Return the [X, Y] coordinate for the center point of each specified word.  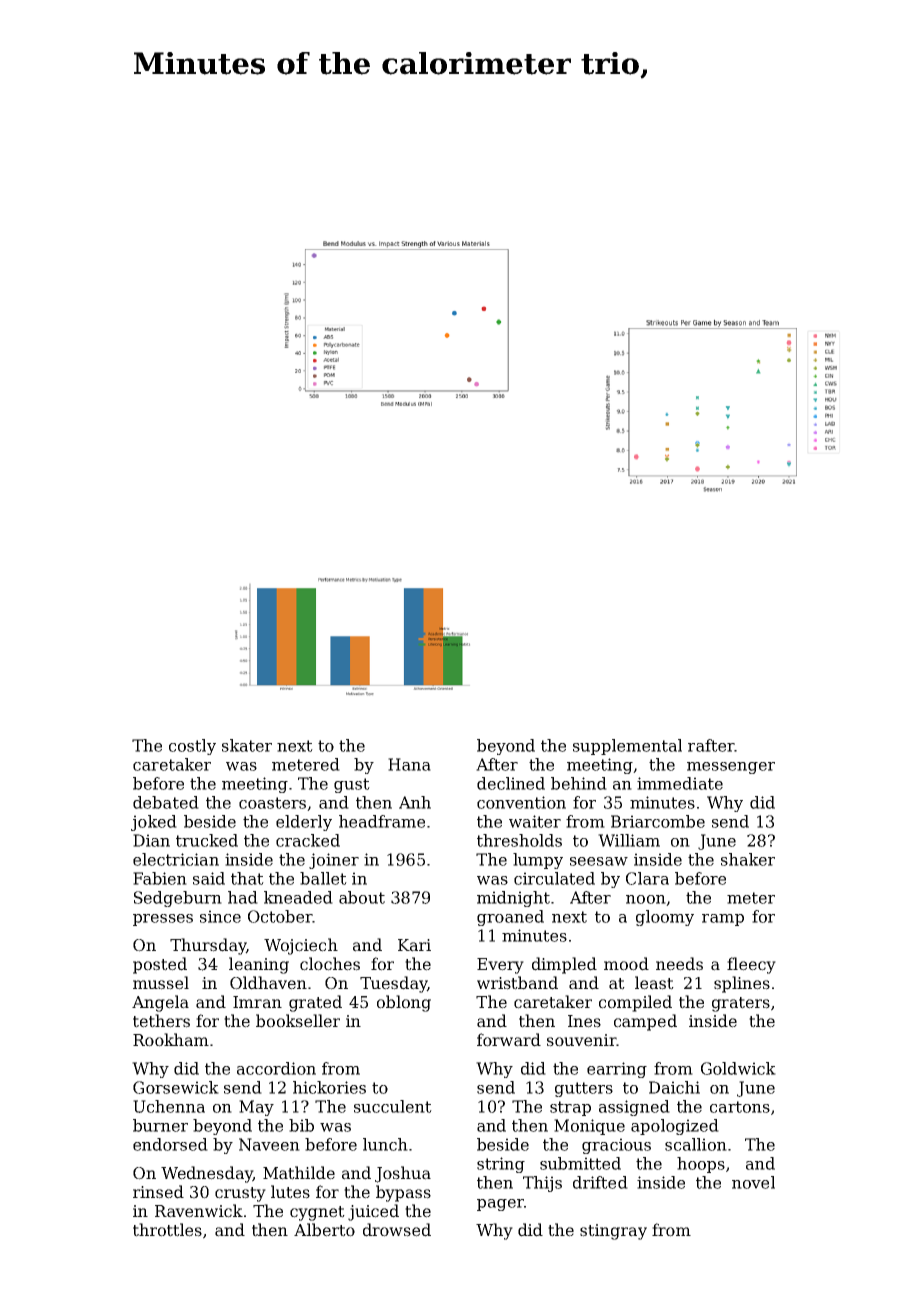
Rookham [171, 1040]
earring [617, 1070]
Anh [415, 802]
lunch [385, 1144]
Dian [151, 840]
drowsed [397, 1230]
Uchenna [169, 1106]
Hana [409, 764]
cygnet [317, 1213]
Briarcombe [658, 821]
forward [509, 1040]
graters [741, 1004]
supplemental [627, 747]
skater [247, 745]
